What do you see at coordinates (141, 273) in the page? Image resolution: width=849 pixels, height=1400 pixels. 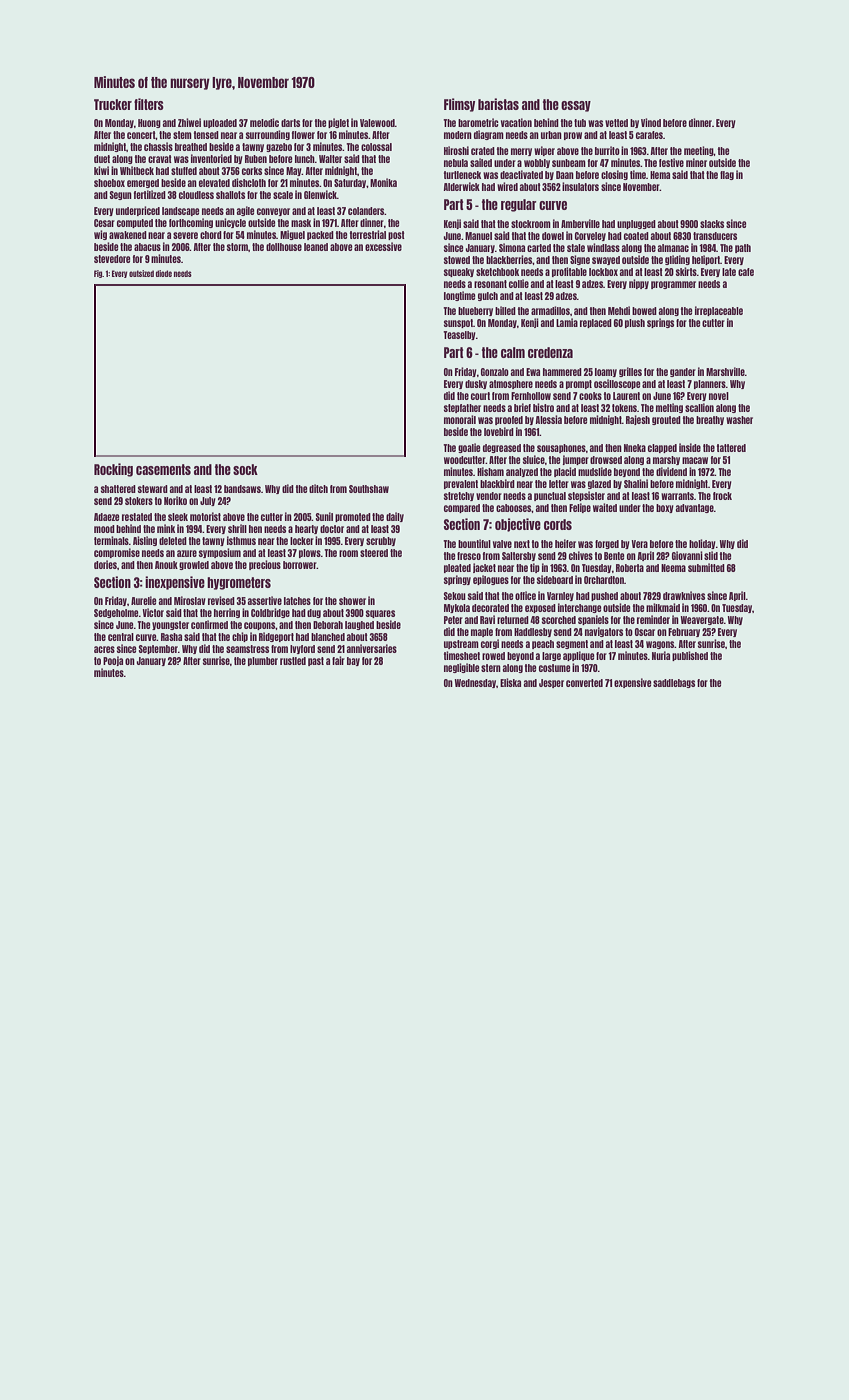 I see `outsized` at bounding box center [141, 273].
